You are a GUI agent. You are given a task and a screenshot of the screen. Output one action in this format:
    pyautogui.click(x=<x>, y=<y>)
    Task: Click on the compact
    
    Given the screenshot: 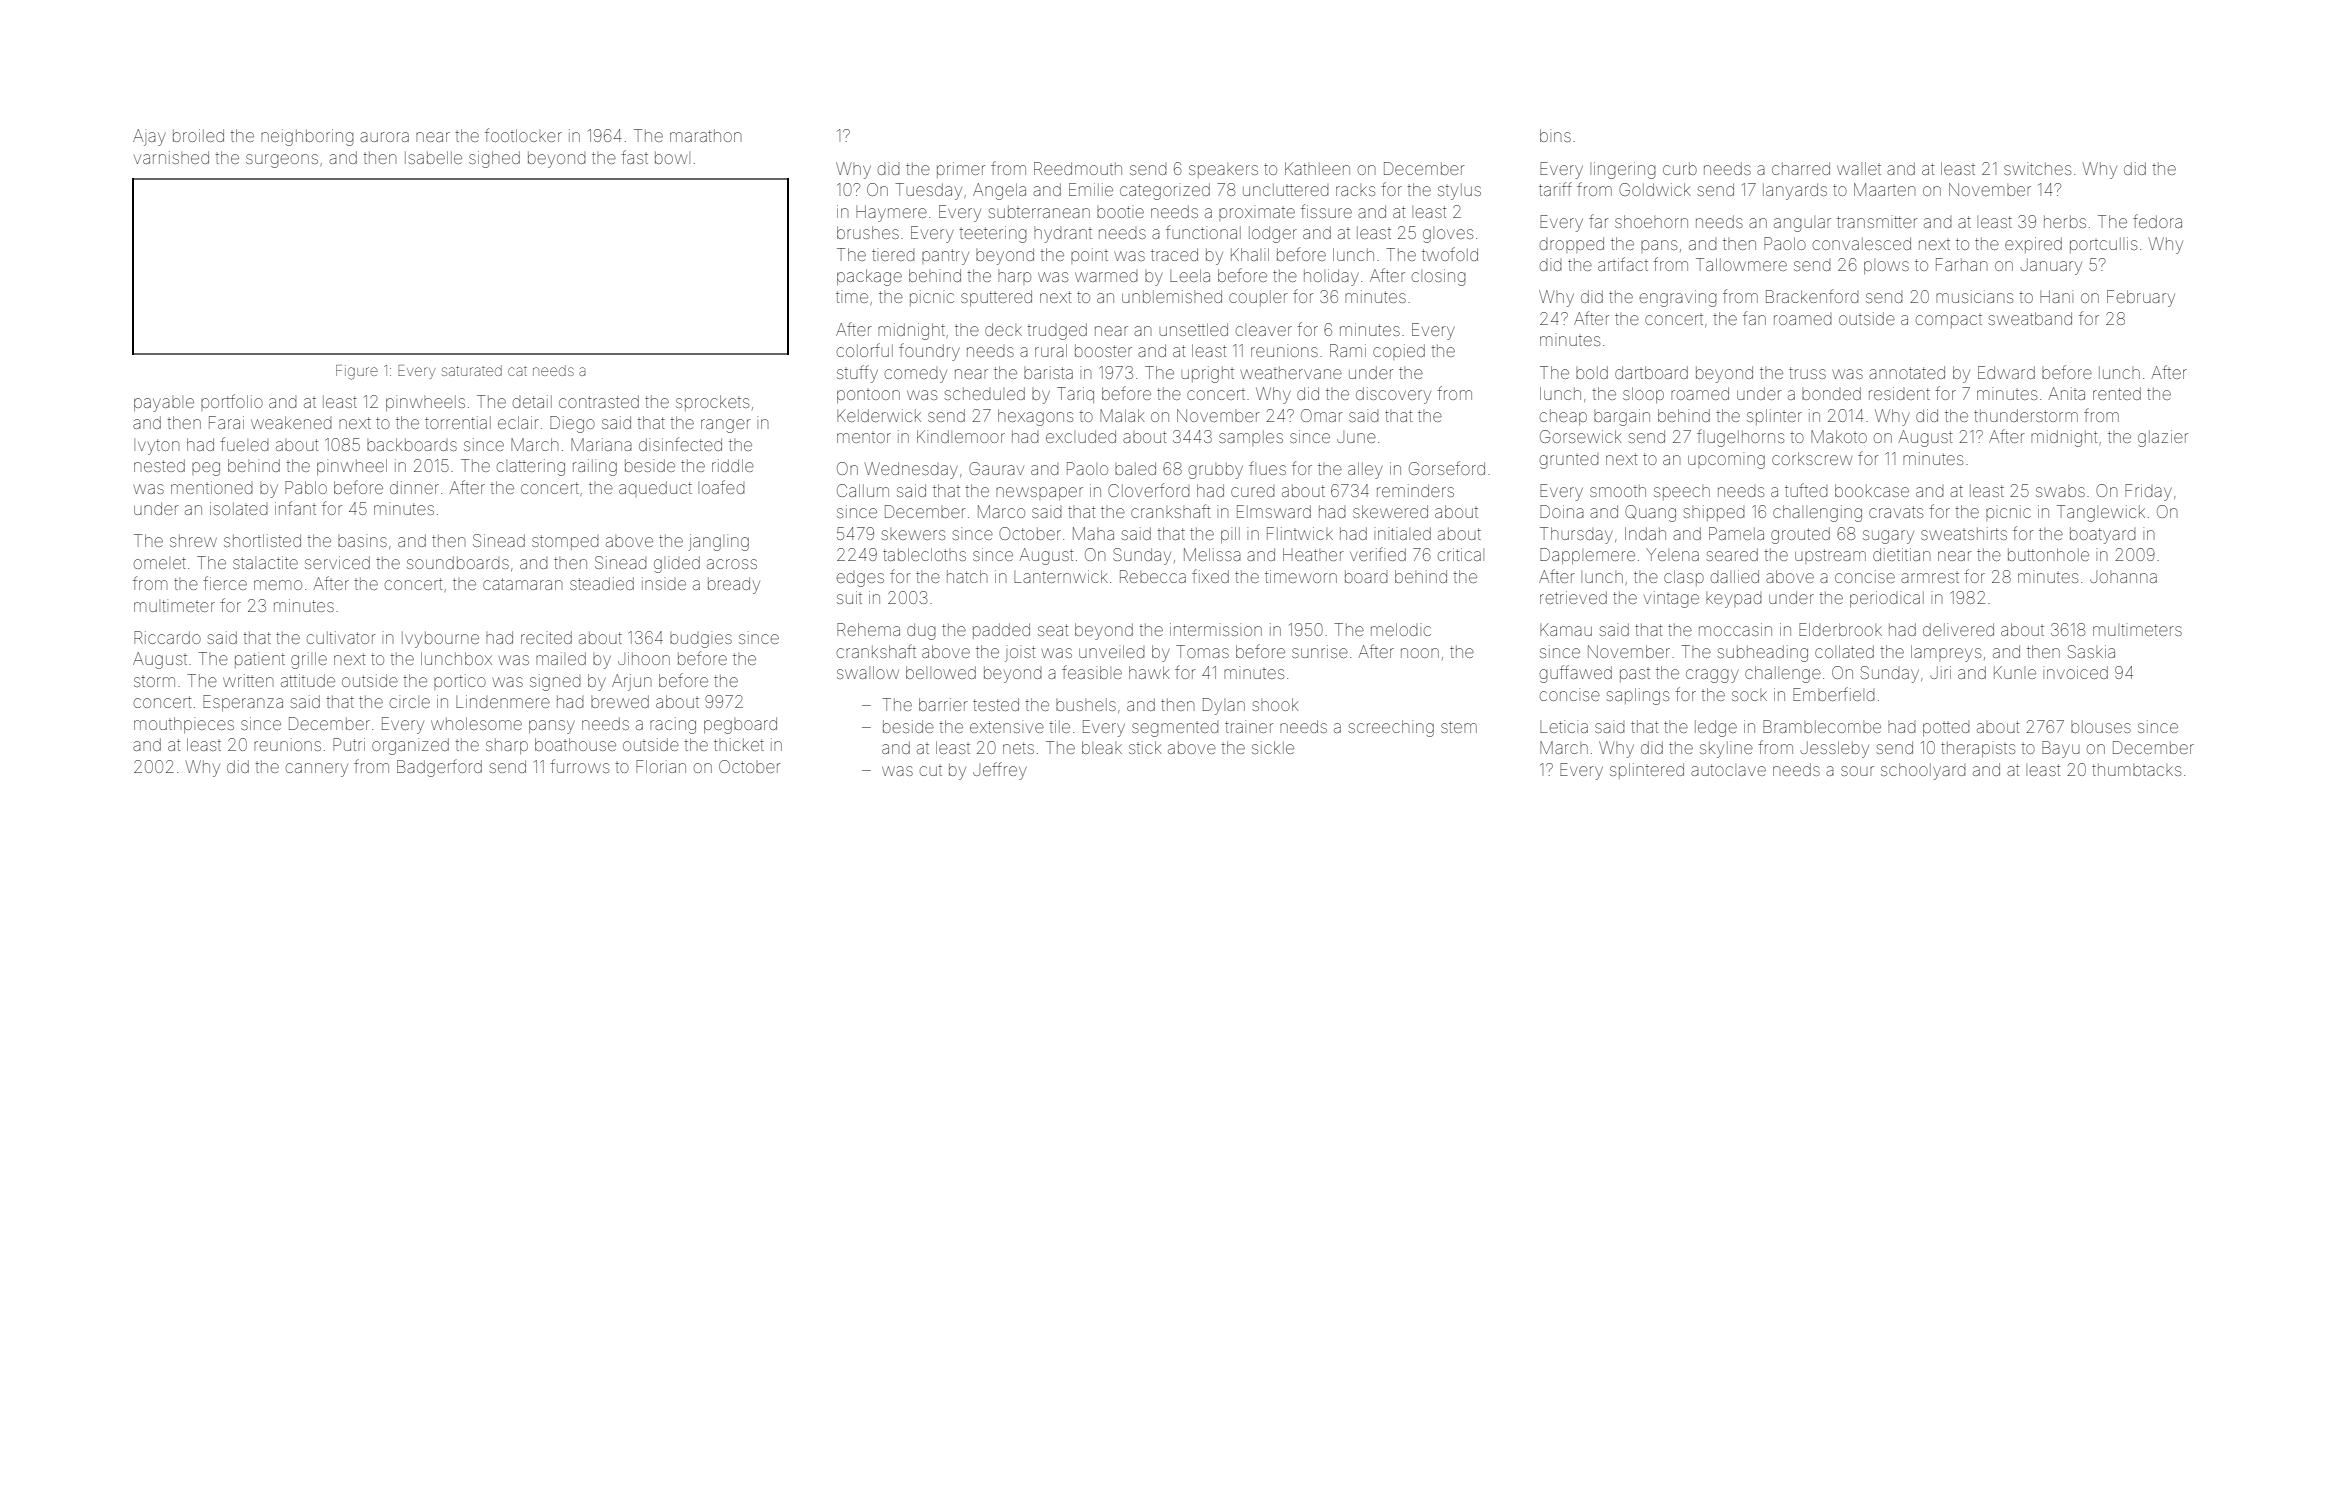 What is the action you would take?
    pyautogui.click(x=1949, y=321)
